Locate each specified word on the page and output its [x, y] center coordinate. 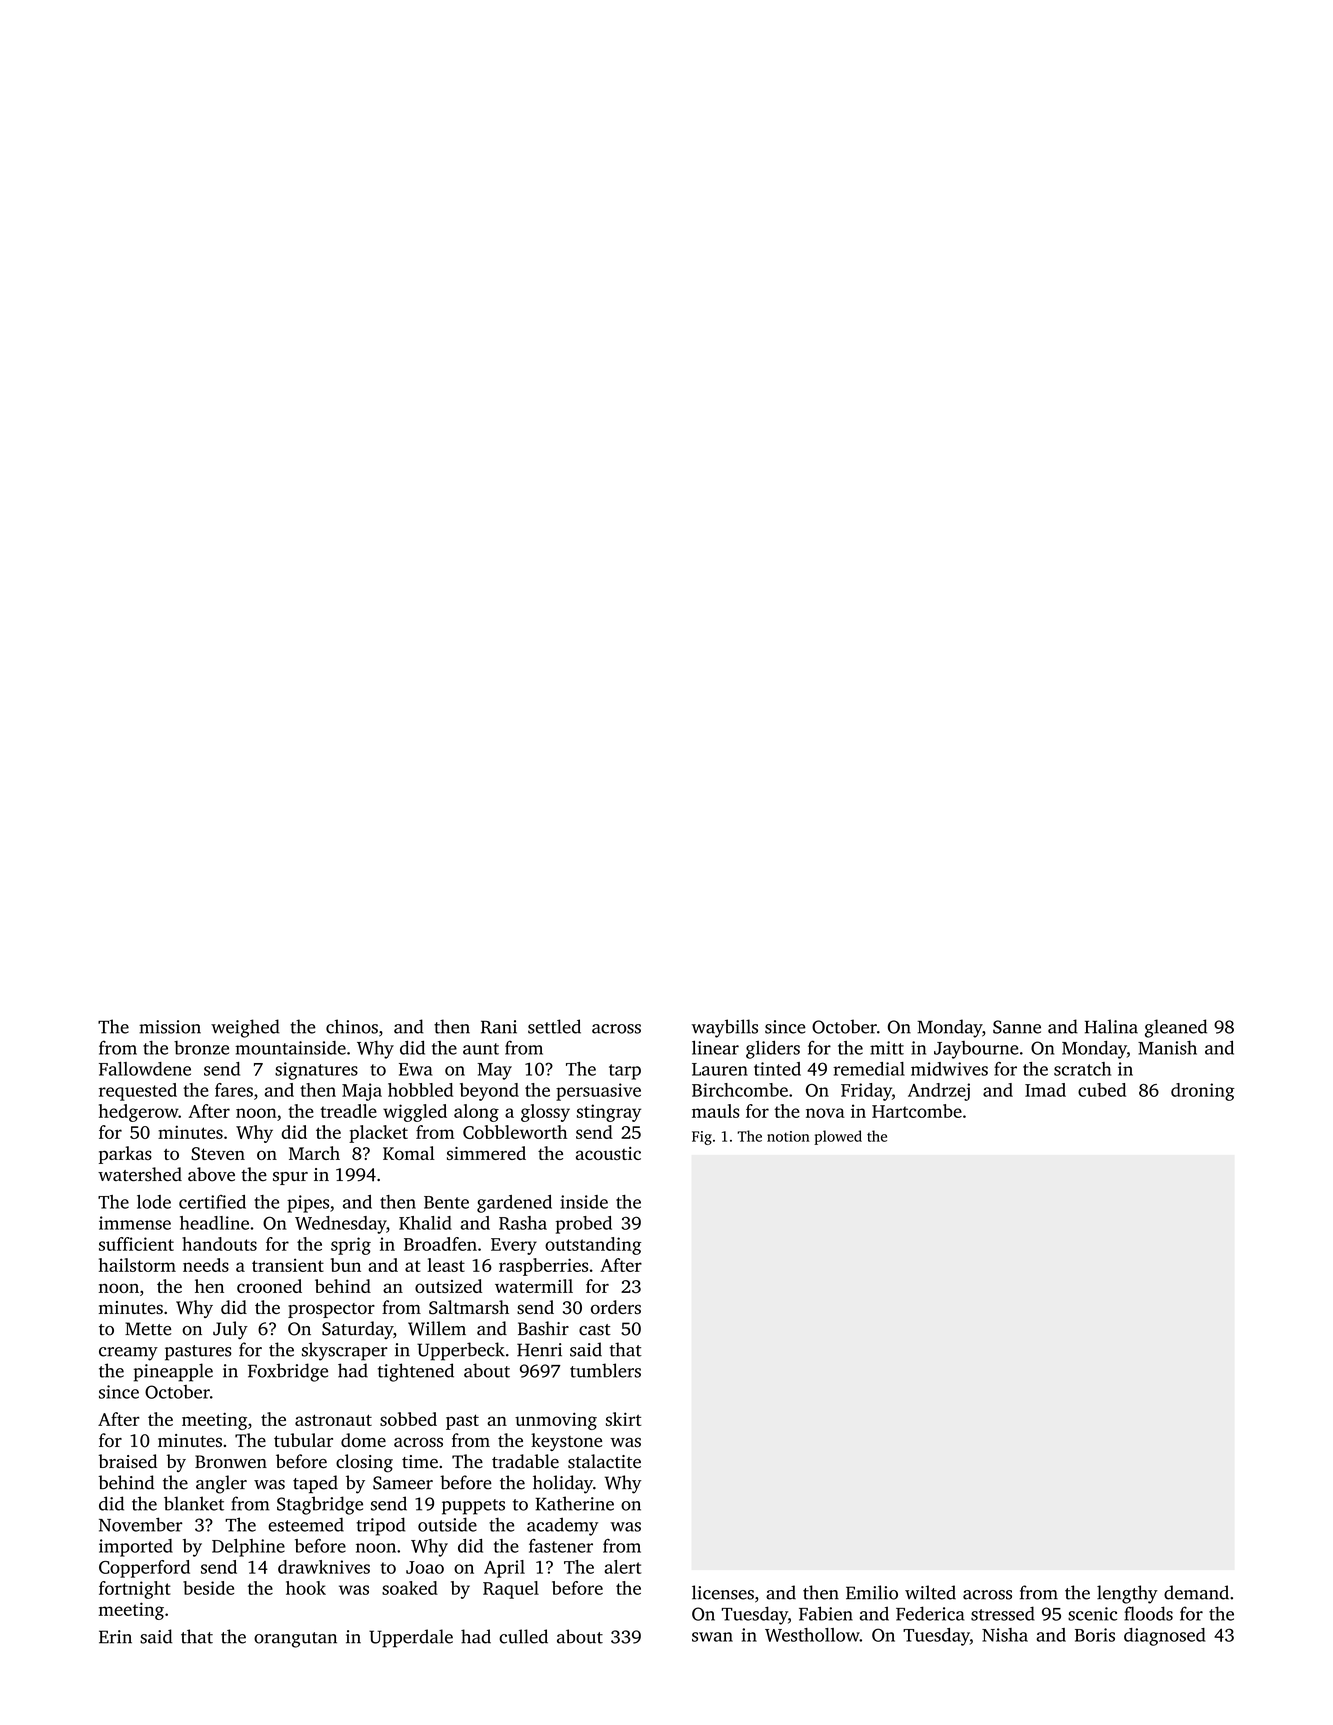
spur [290, 1178]
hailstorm [137, 1265]
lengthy [1127, 1594]
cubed [1102, 1090]
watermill [534, 1286]
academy [562, 1526]
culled [523, 1636]
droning [1203, 1092]
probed [584, 1225]
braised [127, 1461]
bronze [201, 1048]
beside [208, 1588]
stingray [609, 1113]
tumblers [605, 1370]
